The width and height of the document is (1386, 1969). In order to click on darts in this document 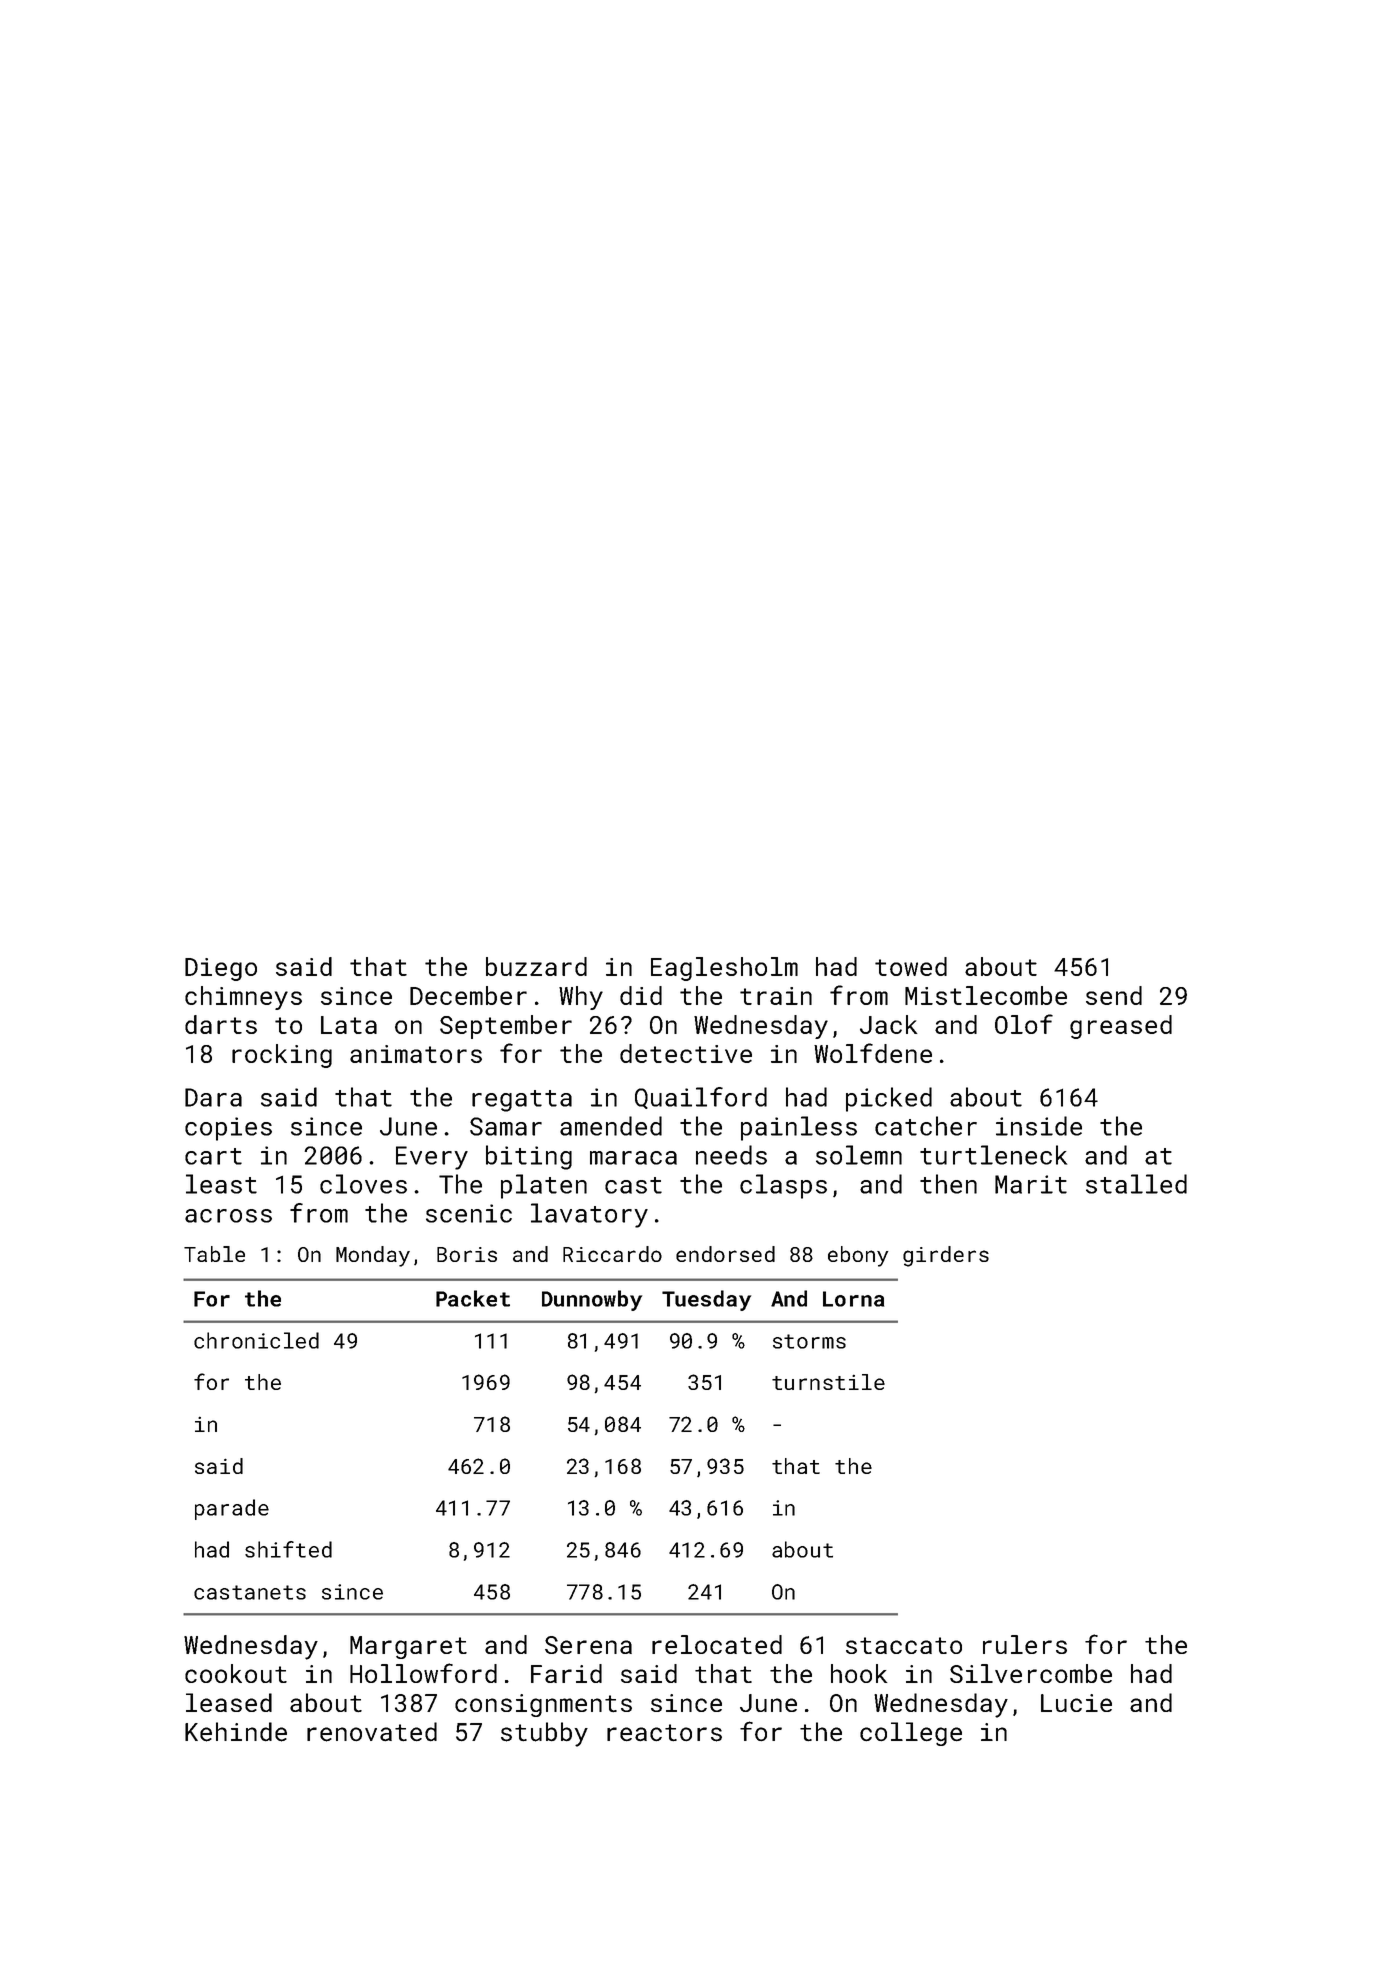, I will do `click(221, 1024)`.
